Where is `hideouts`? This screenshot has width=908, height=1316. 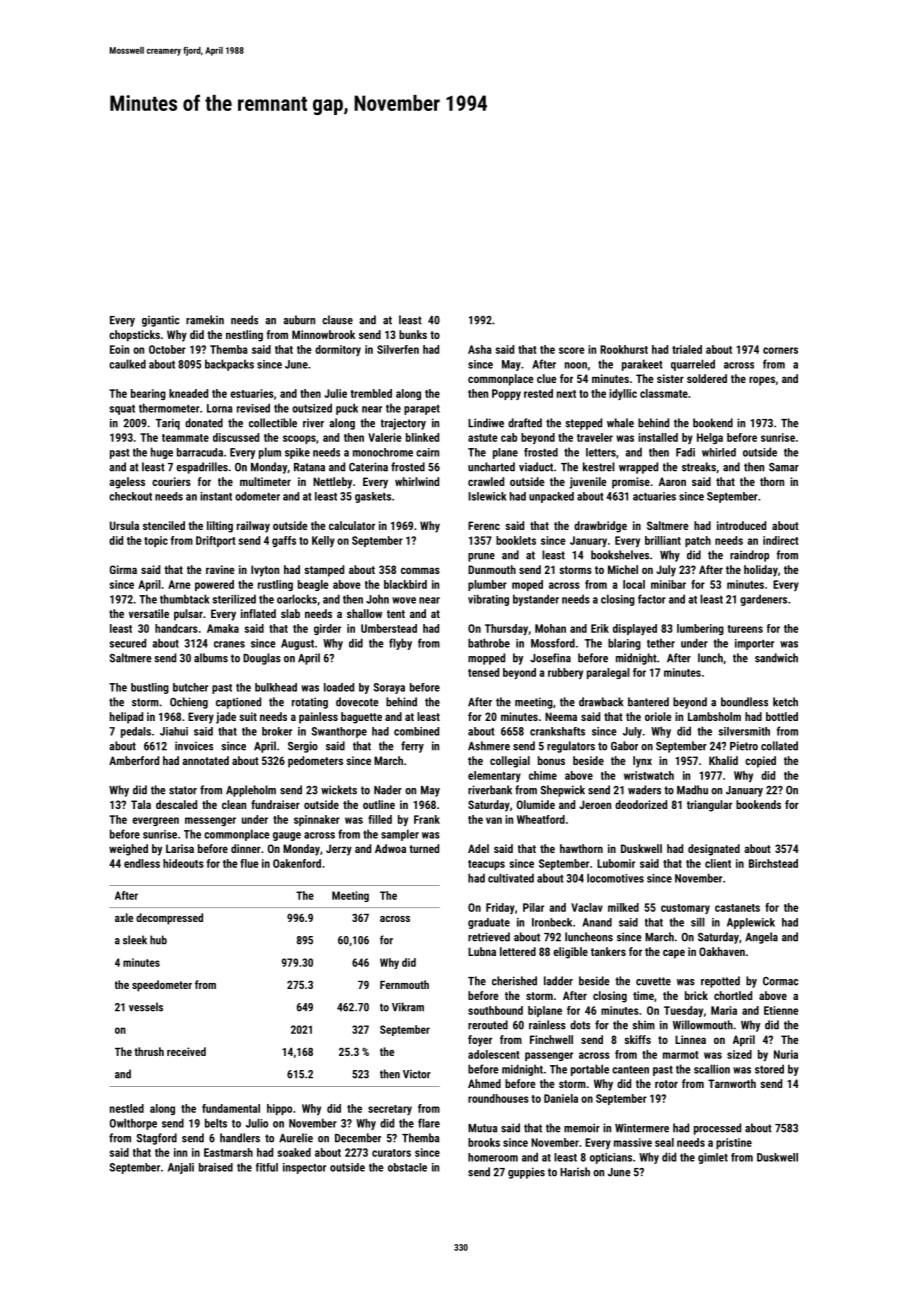
hideouts is located at coordinates (183, 863).
